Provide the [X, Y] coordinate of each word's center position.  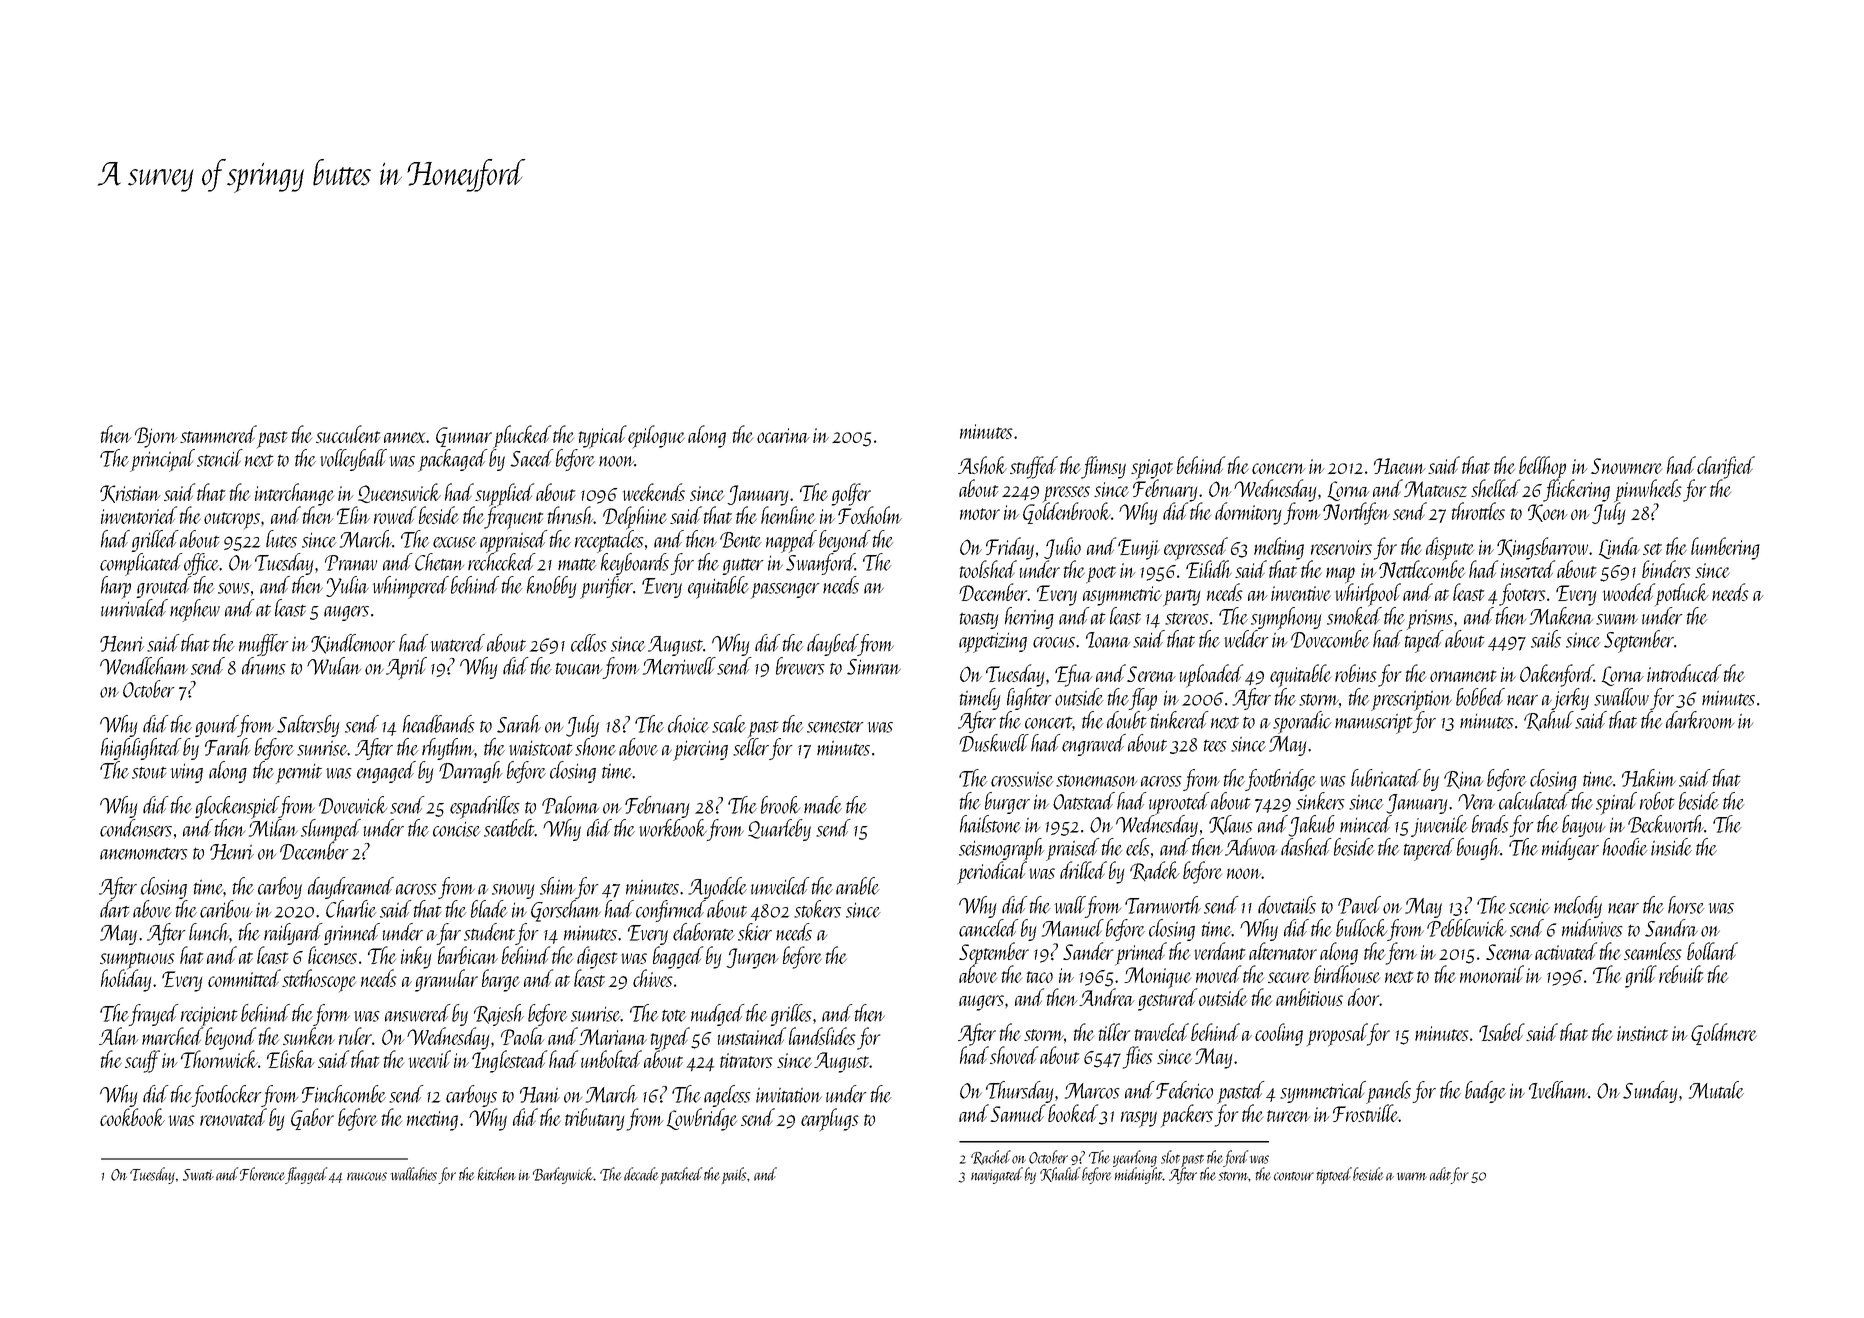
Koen [1548, 513]
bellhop [1542, 468]
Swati [198, 1175]
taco [1040, 977]
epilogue [656, 436]
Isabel [1502, 1032]
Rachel [991, 1157]
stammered [218, 434]
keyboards [635, 564]
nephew [195, 610]
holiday [126, 981]
